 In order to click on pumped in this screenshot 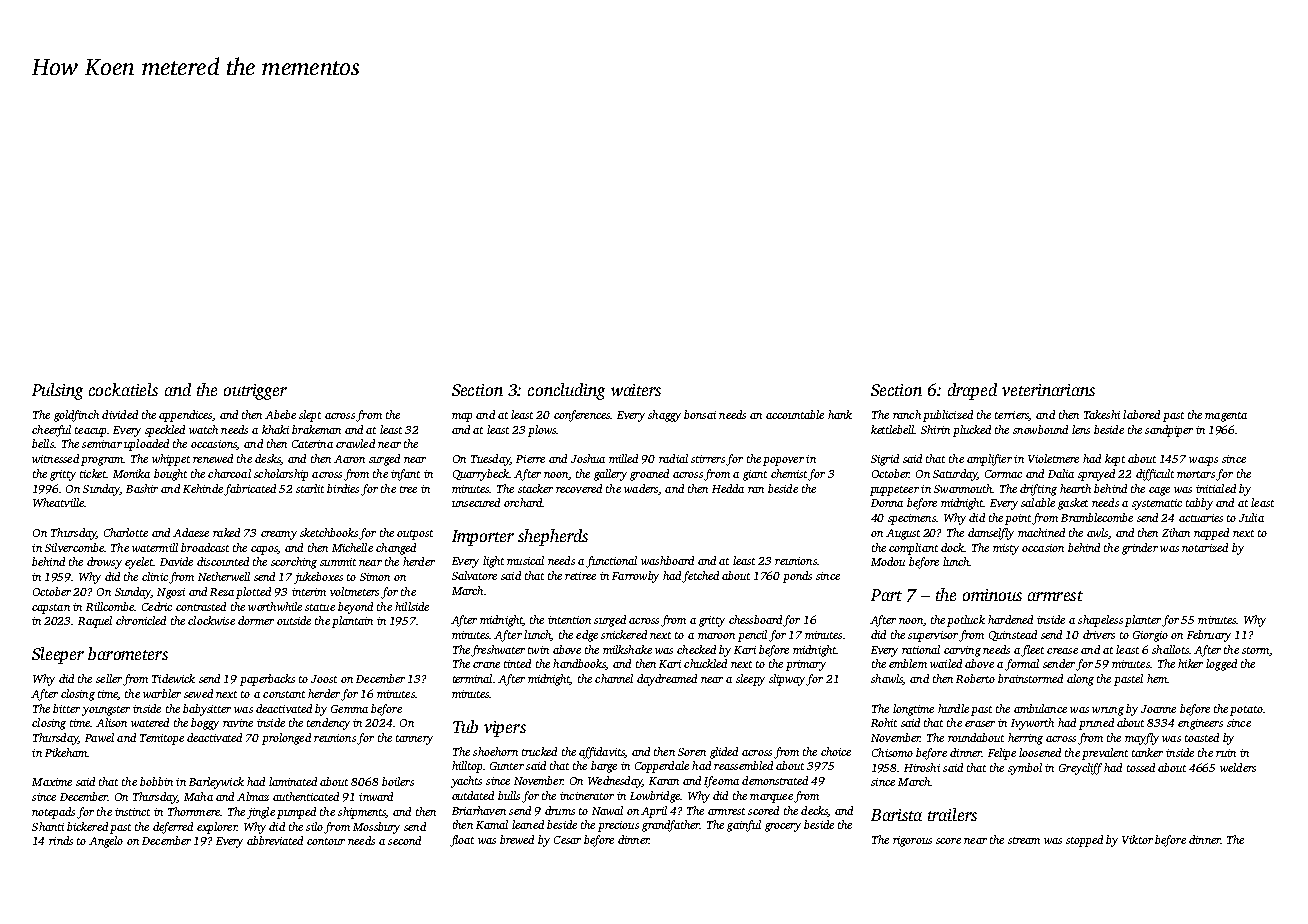, I will do `click(296, 813)`.
